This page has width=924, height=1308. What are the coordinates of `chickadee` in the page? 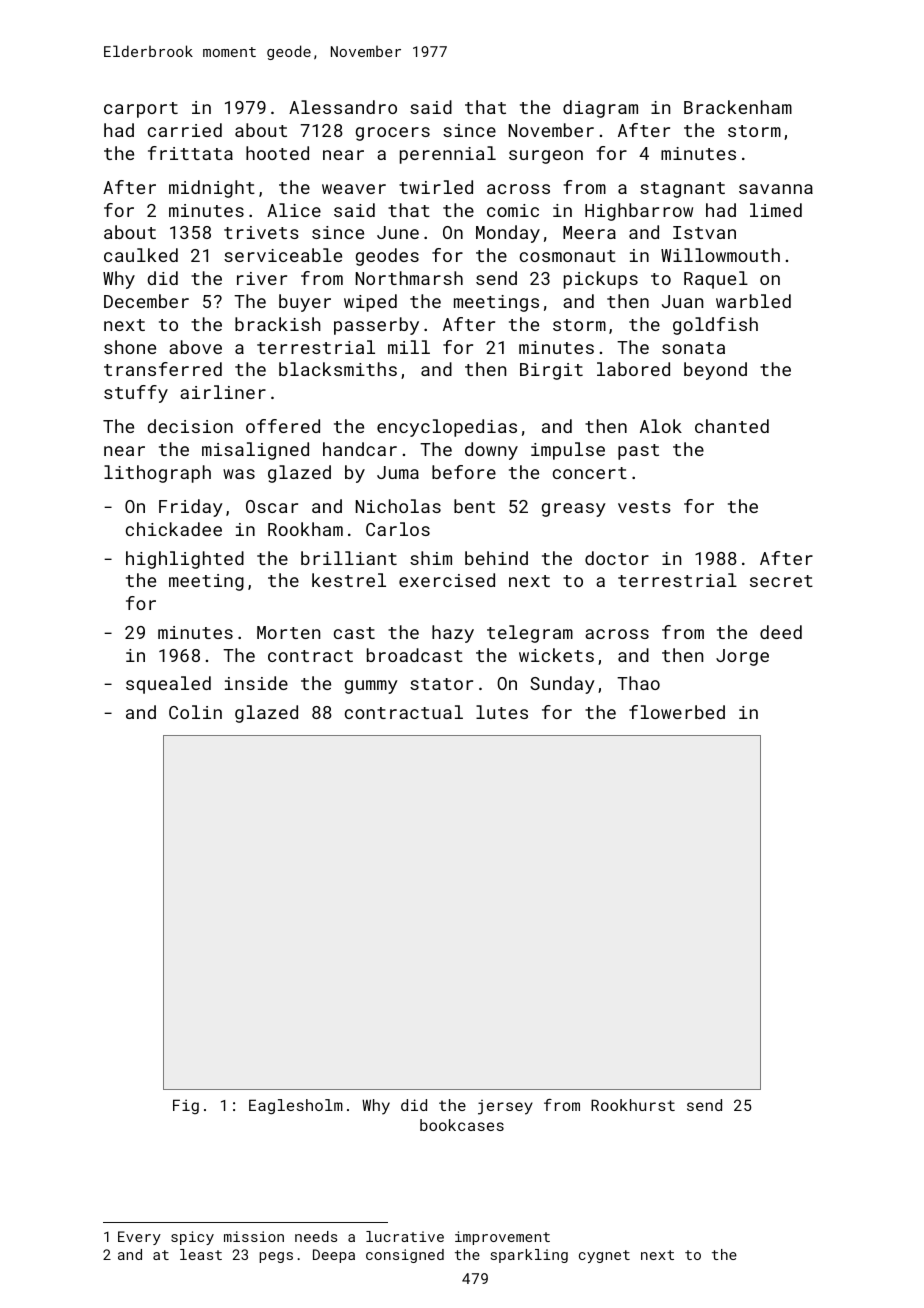 It's located at (174, 529).
